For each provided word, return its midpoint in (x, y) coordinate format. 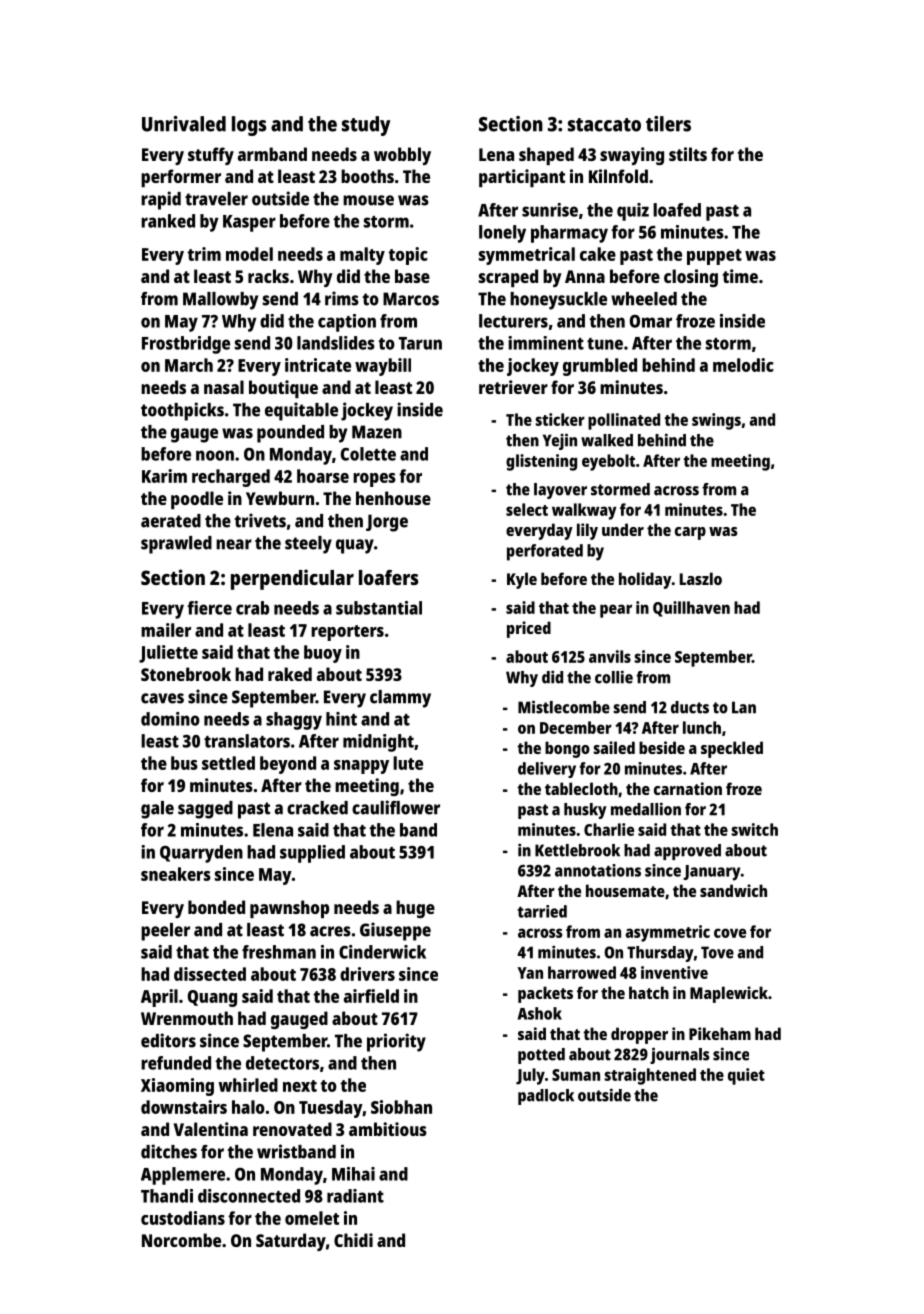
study (366, 126)
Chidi (353, 1240)
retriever (513, 387)
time (740, 276)
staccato (604, 125)
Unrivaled (184, 124)
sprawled (176, 545)
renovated (292, 1129)
